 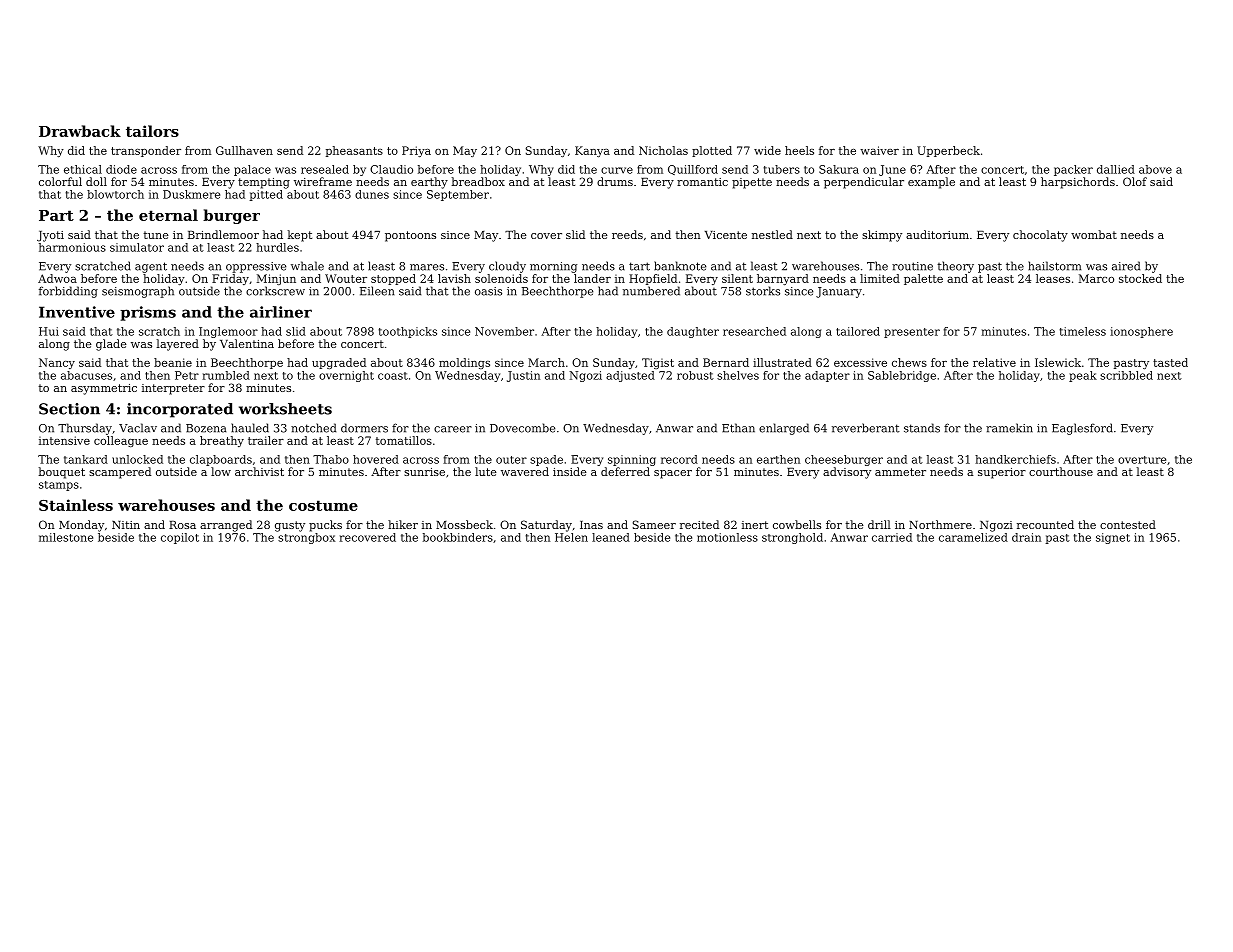 What do you see at coordinates (702, 182) in the screenshot?
I see `romantic` at bounding box center [702, 182].
